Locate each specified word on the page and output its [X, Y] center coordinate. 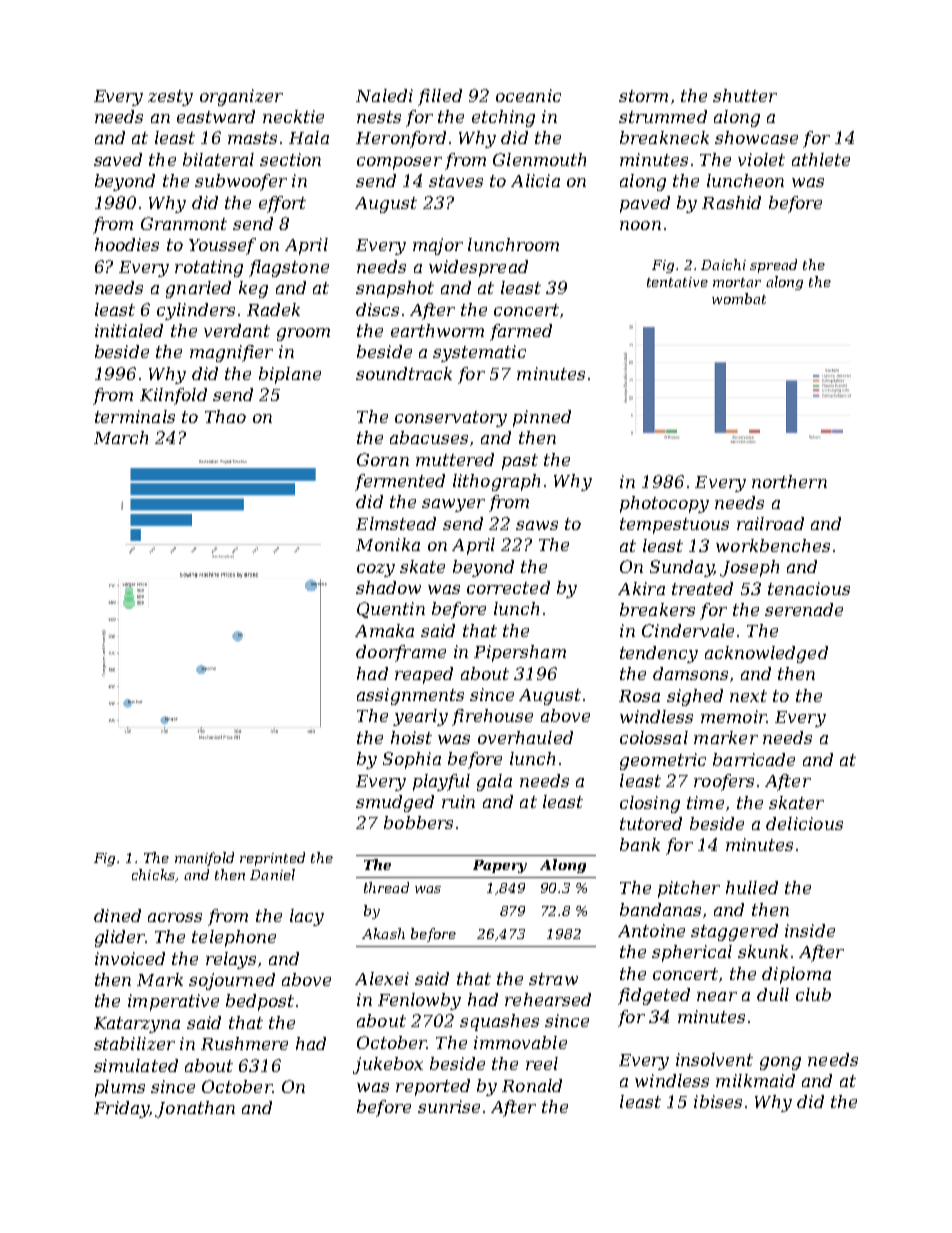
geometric [663, 761]
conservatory [451, 419]
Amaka [384, 630]
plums [120, 1088]
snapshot [395, 289]
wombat [739, 298]
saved [118, 159]
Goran [383, 459]
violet [761, 159]
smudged [395, 803]
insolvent [714, 1059]
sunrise [449, 1106]
